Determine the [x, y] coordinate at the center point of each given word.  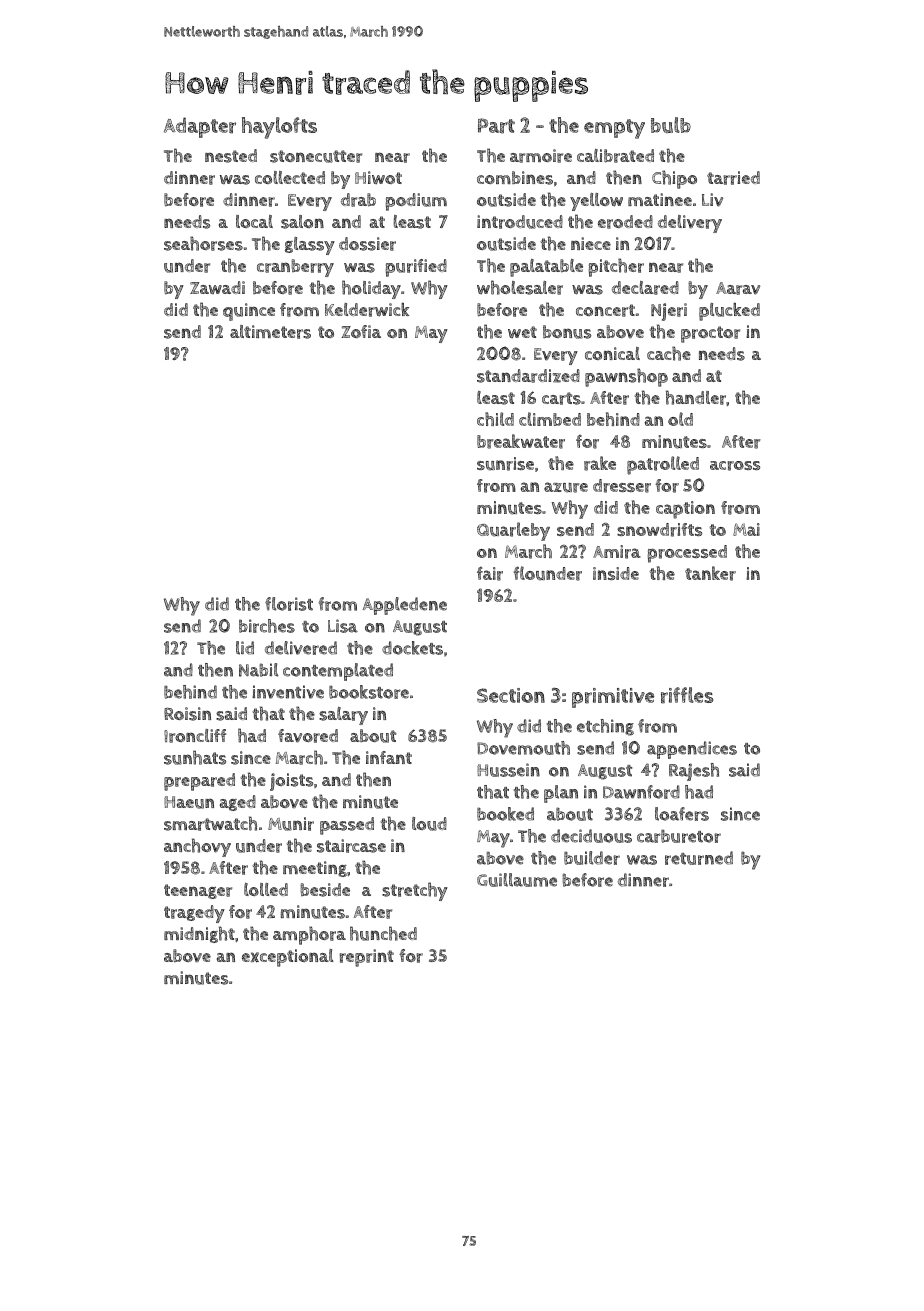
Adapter [200, 127]
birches [267, 626]
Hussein [508, 770]
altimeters [270, 332]
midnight [199, 934]
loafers [682, 814]
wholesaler [520, 287]
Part [496, 126]
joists [291, 782]
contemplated [338, 672]
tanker [710, 573]
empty [614, 129]
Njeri [669, 312]
